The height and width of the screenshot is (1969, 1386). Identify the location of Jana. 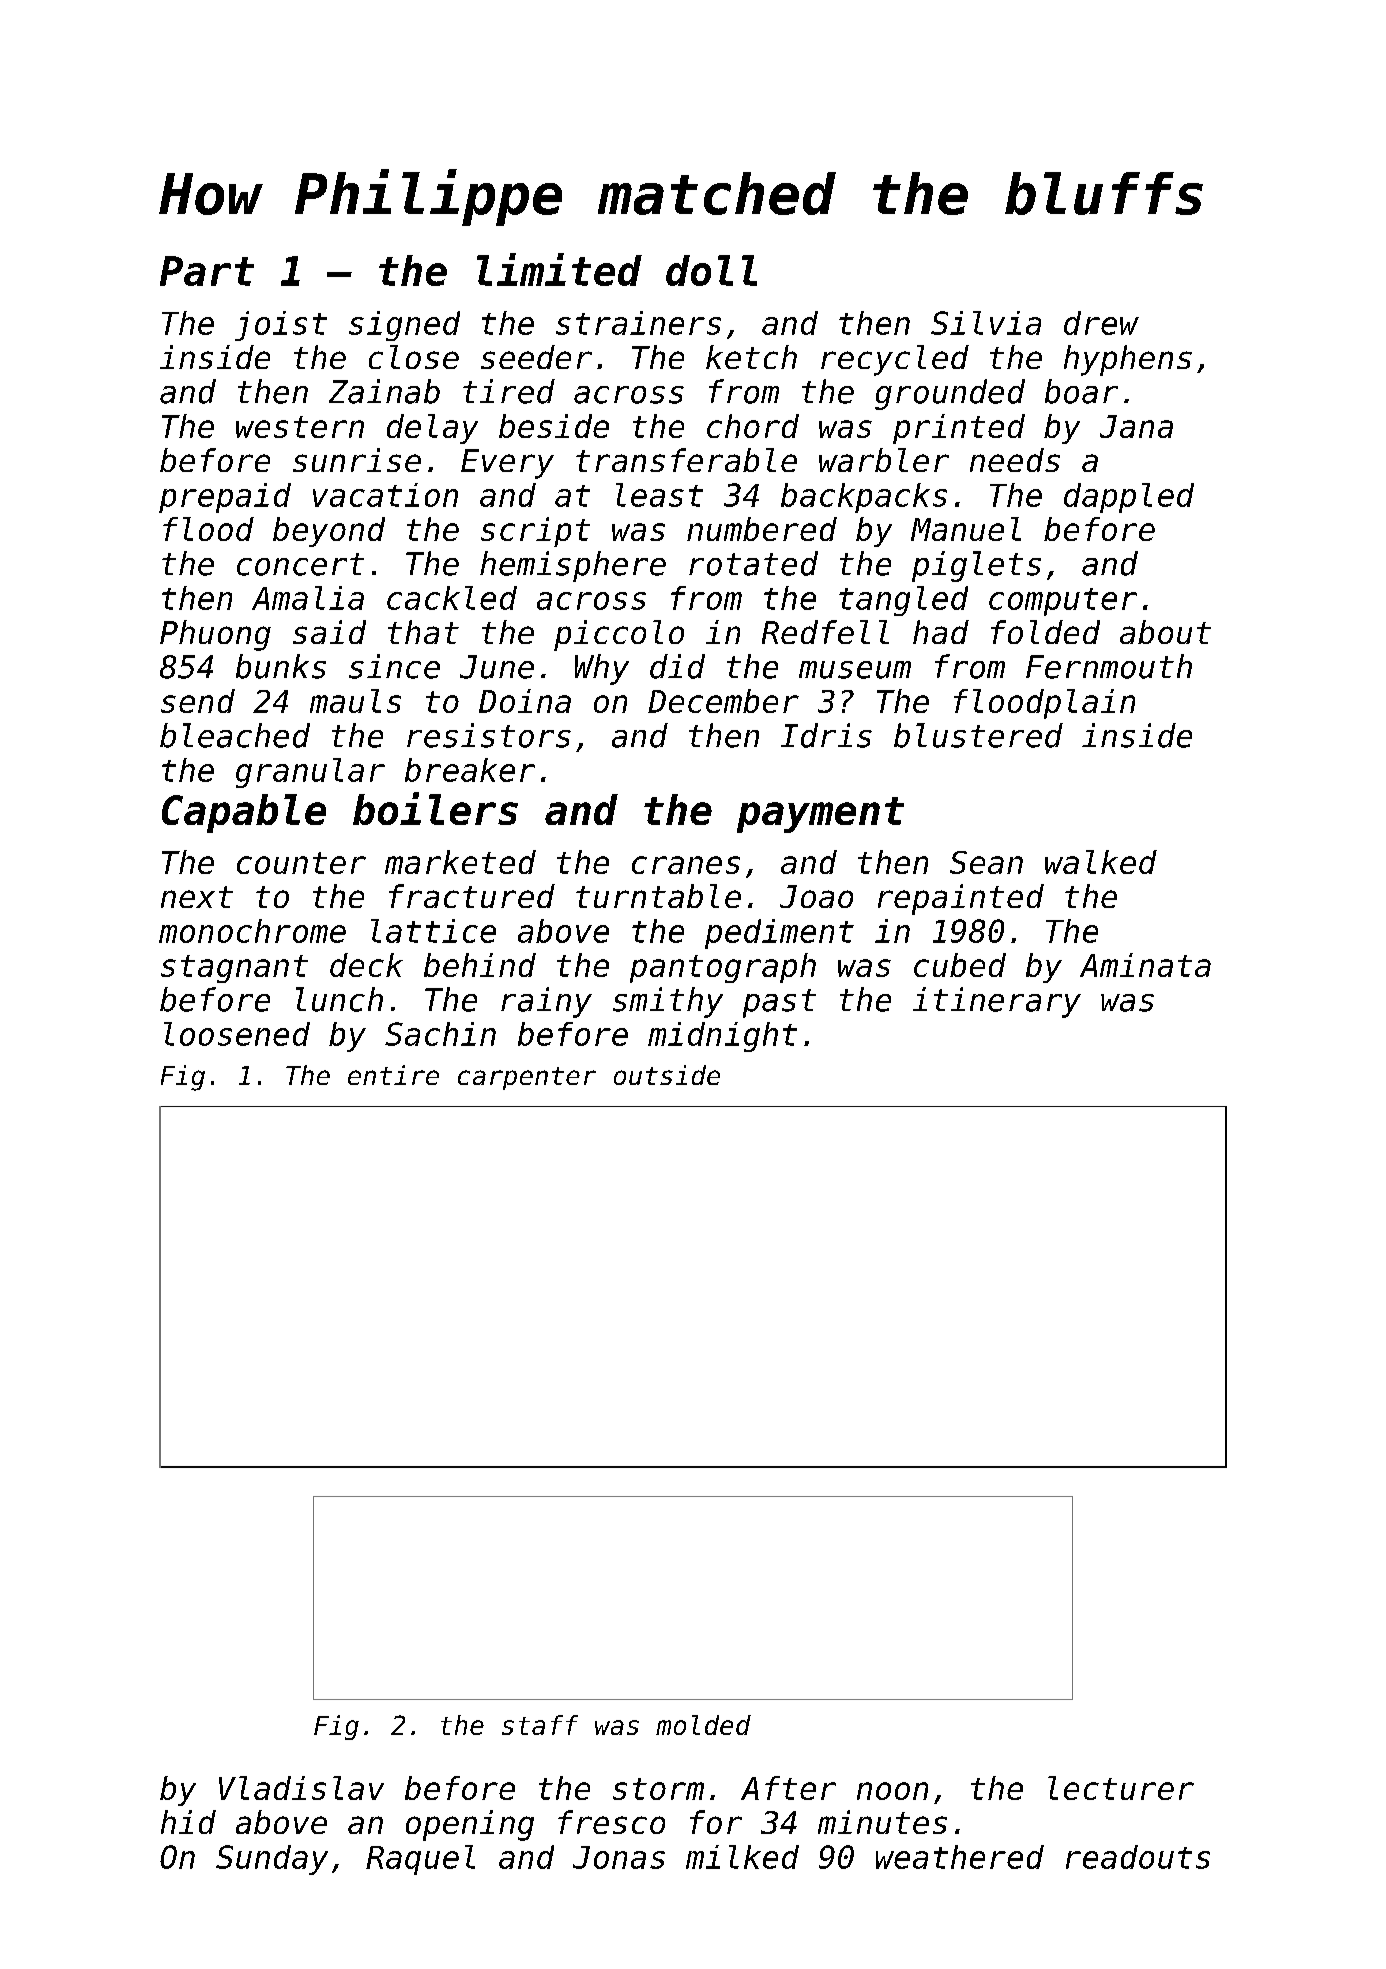
(1136, 426).
